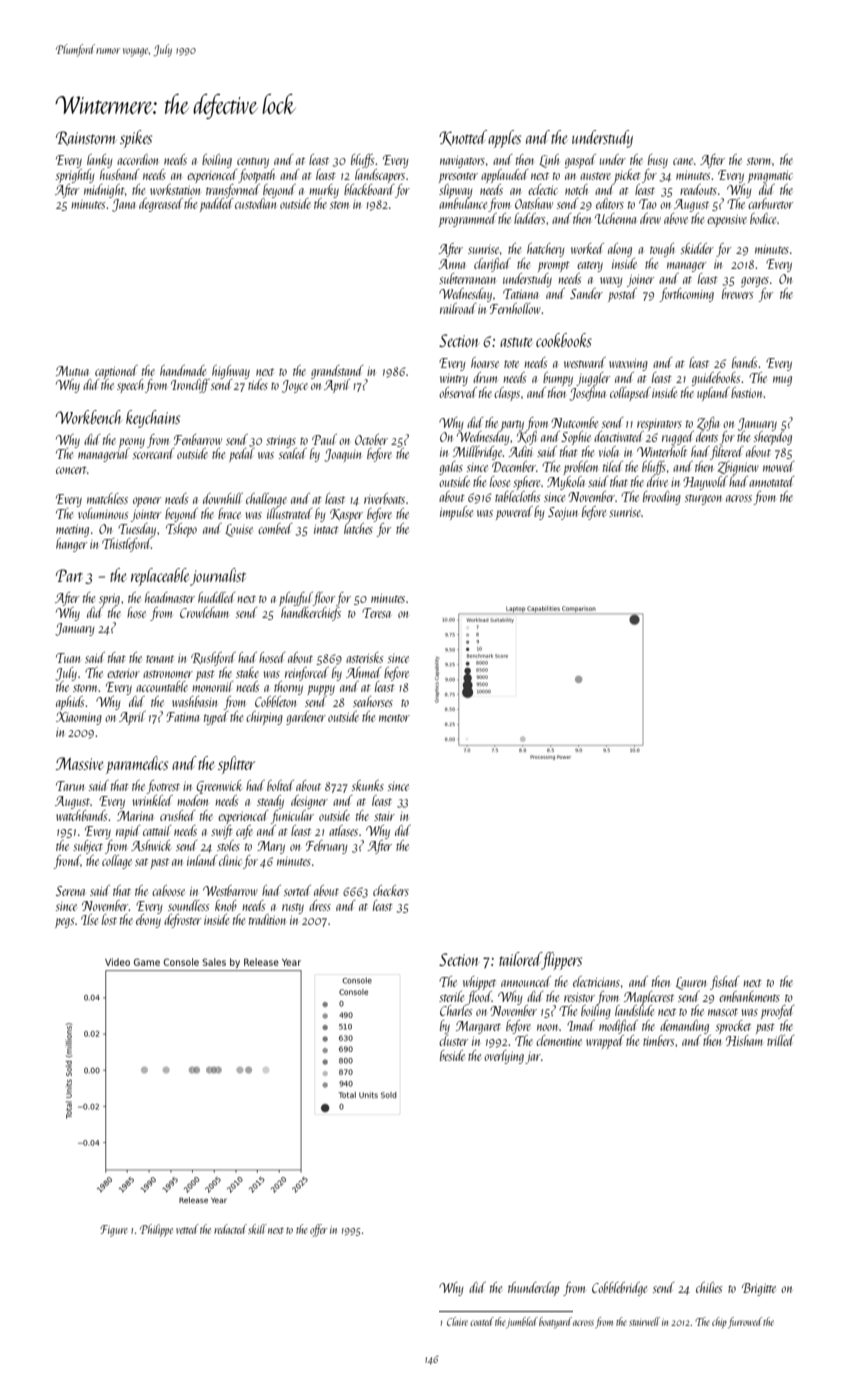  Describe the element at coordinates (452, 1055) in the document. I see `beside` at that location.
